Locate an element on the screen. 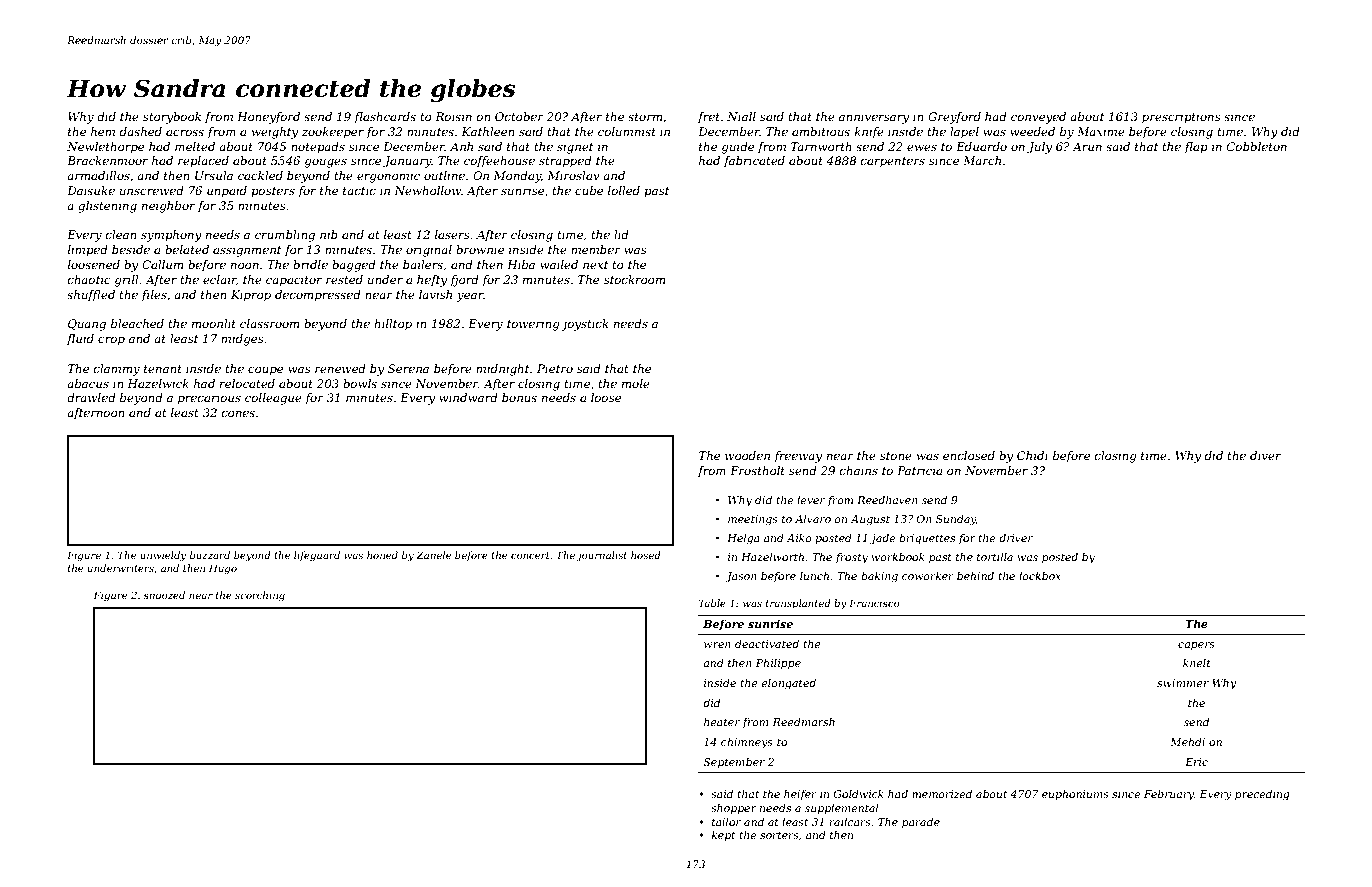  symphony is located at coordinates (171, 236).
